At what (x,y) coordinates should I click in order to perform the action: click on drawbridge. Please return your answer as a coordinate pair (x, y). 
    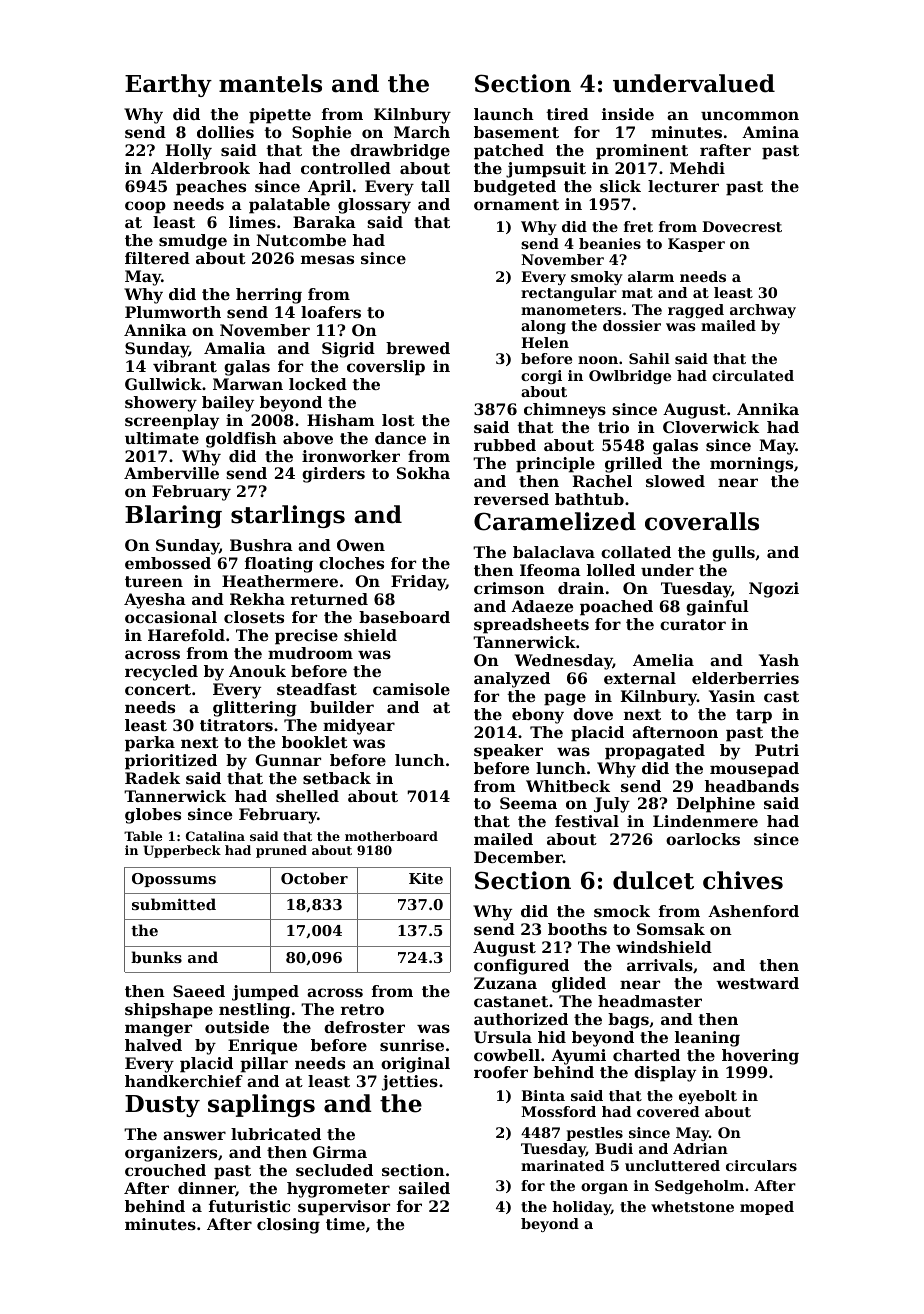
    Looking at the image, I should click on (400, 152).
